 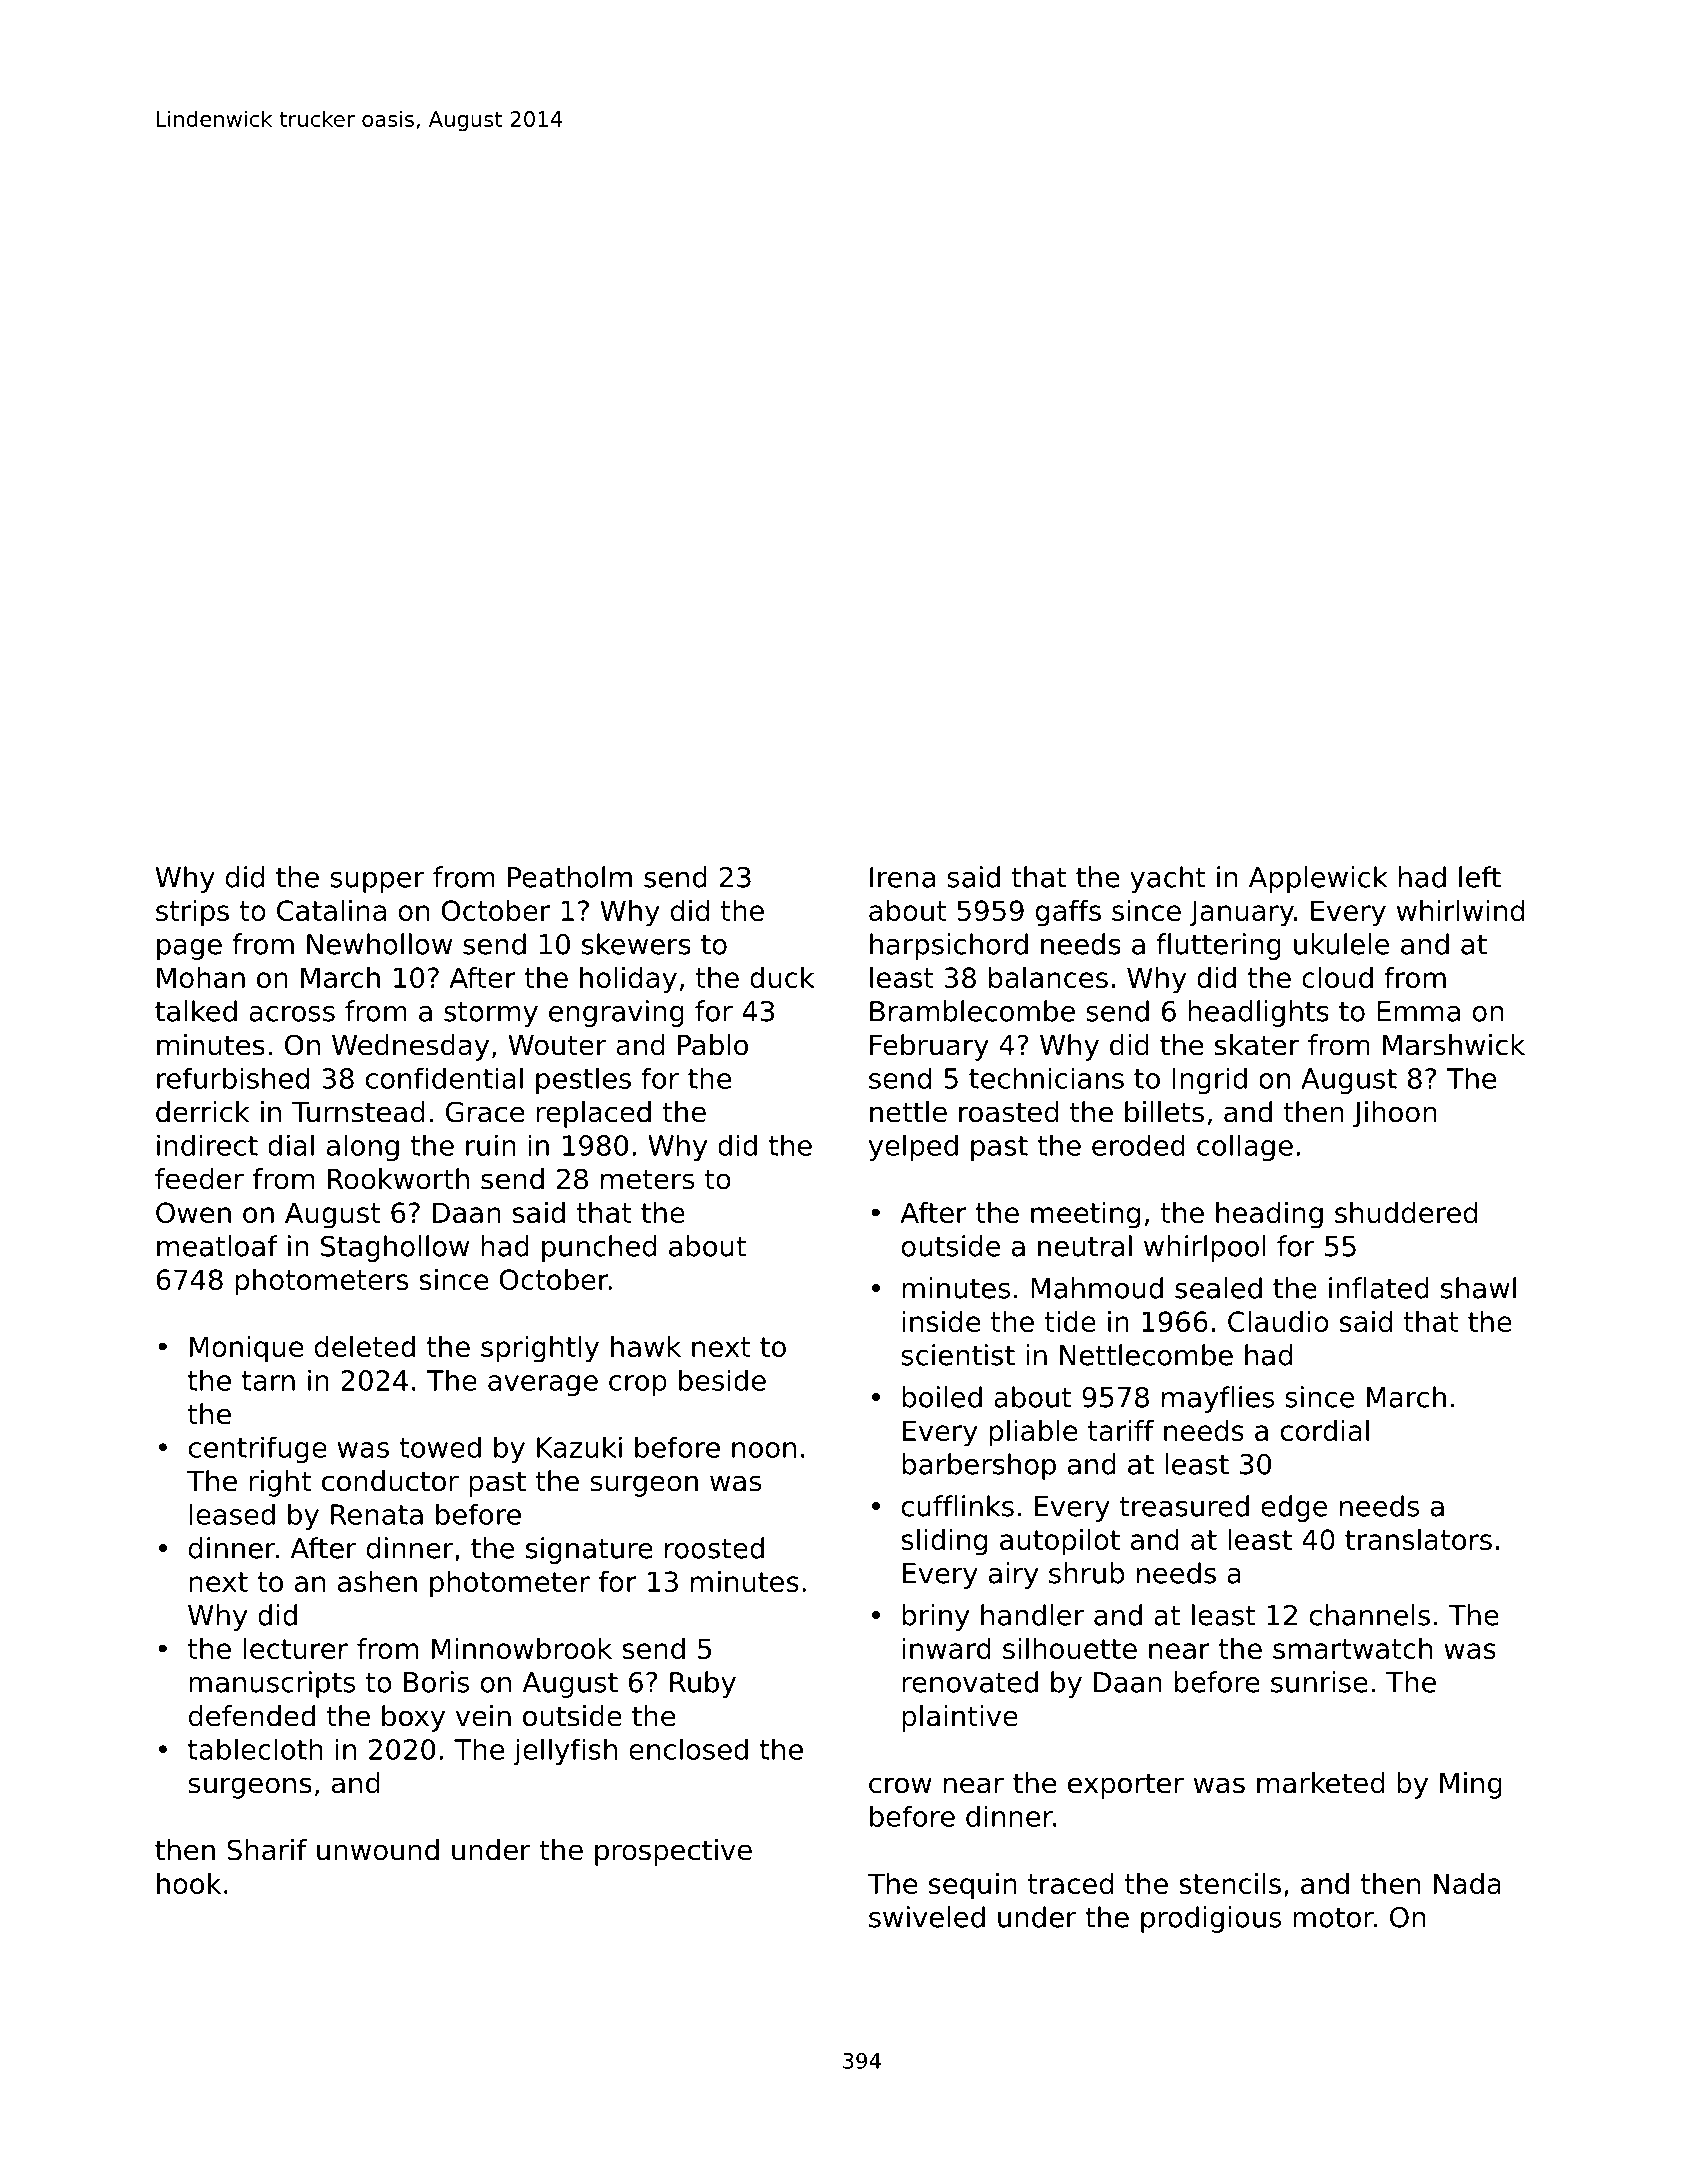 What do you see at coordinates (410, 1047) in the screenshot?
I see `Wednesday` at bounding box center [410, 1047].
